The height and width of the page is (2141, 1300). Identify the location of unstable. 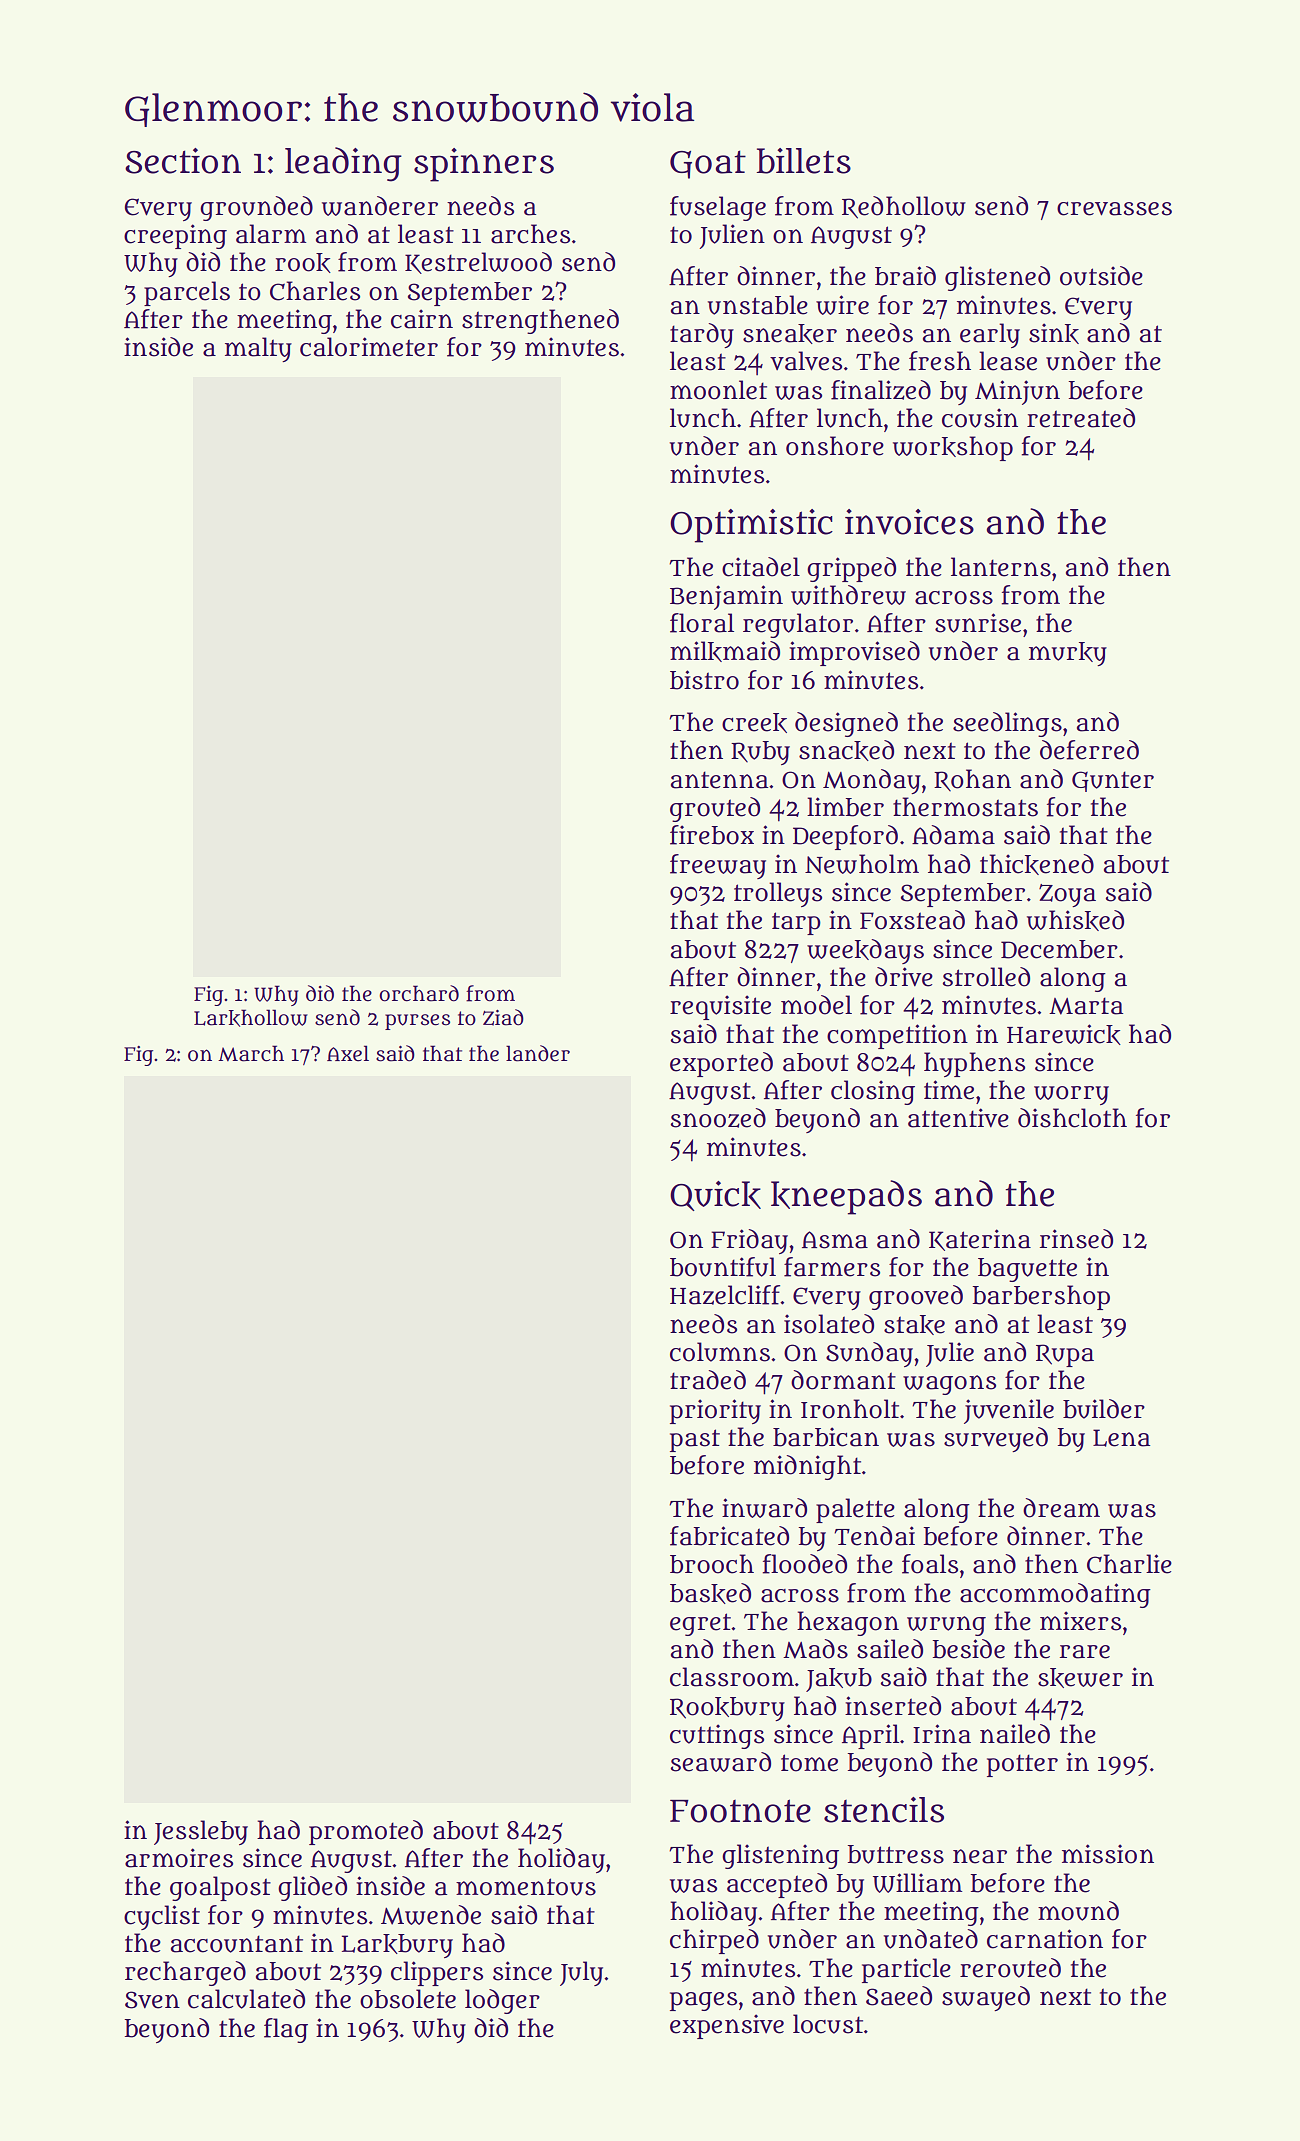
(758, 305).
